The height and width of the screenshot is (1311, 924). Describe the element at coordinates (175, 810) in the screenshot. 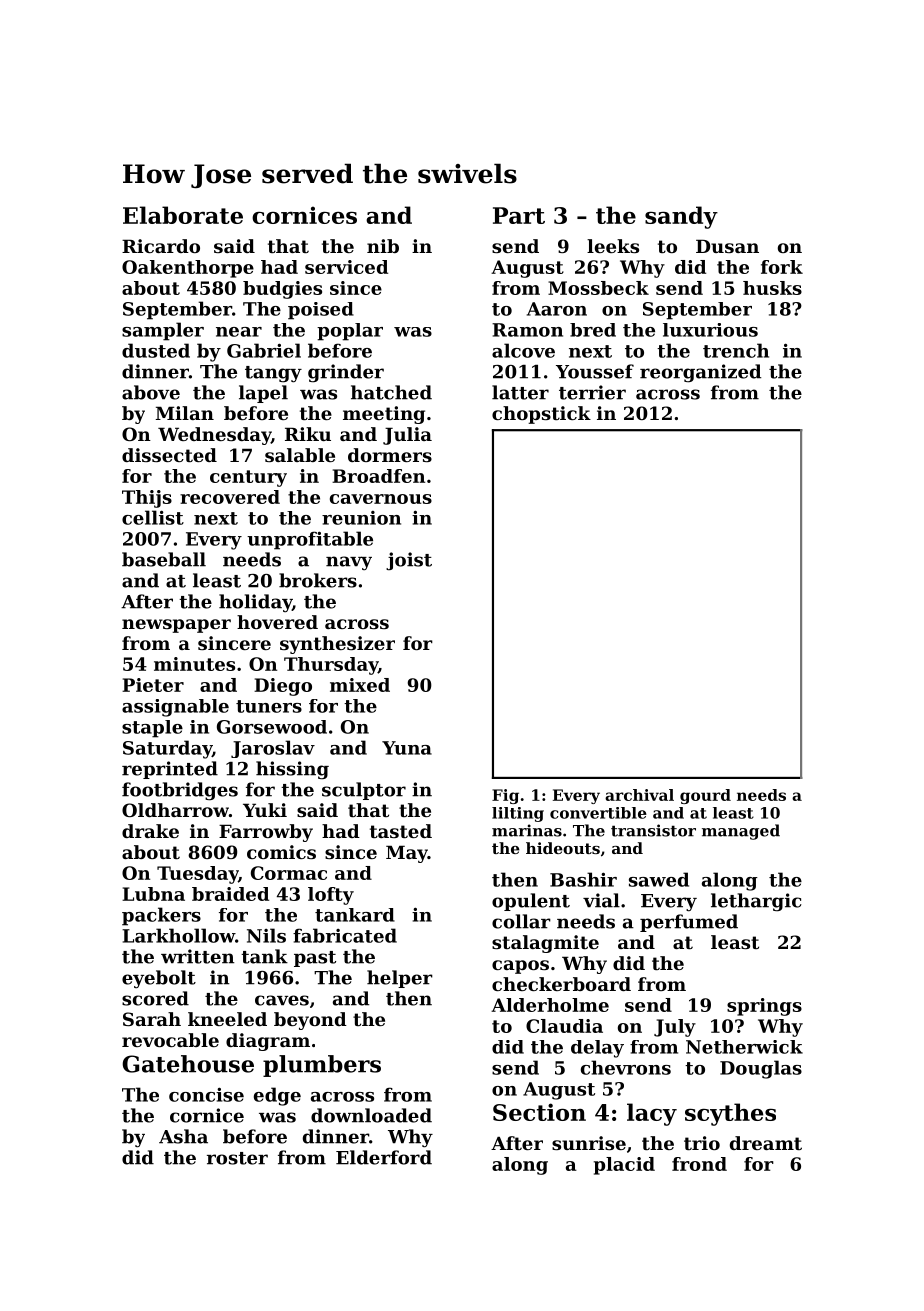

I see `Oldharrow` at that location.
